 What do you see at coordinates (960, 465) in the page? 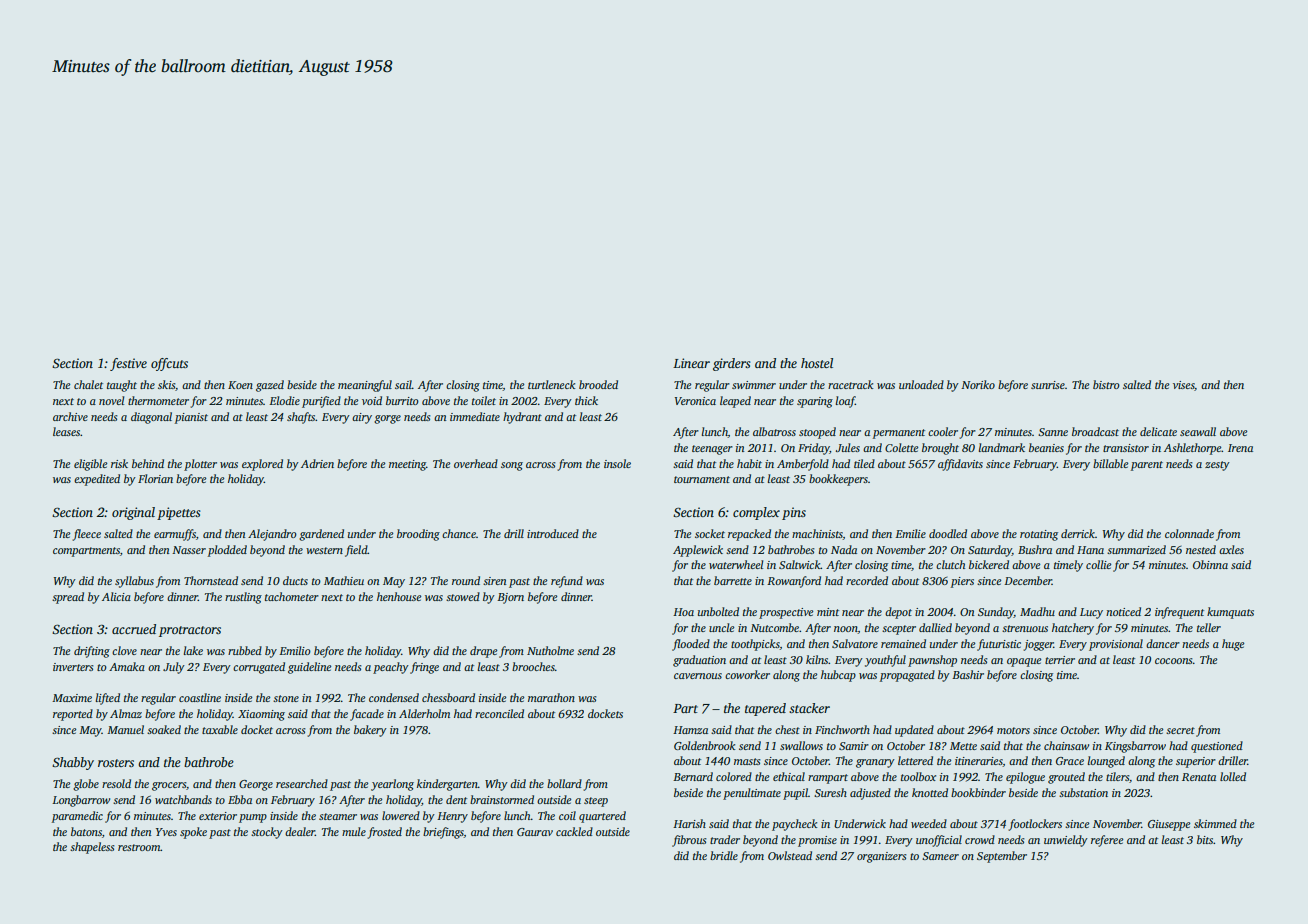
I see `affidavits` at bounding box center [960, 465].
